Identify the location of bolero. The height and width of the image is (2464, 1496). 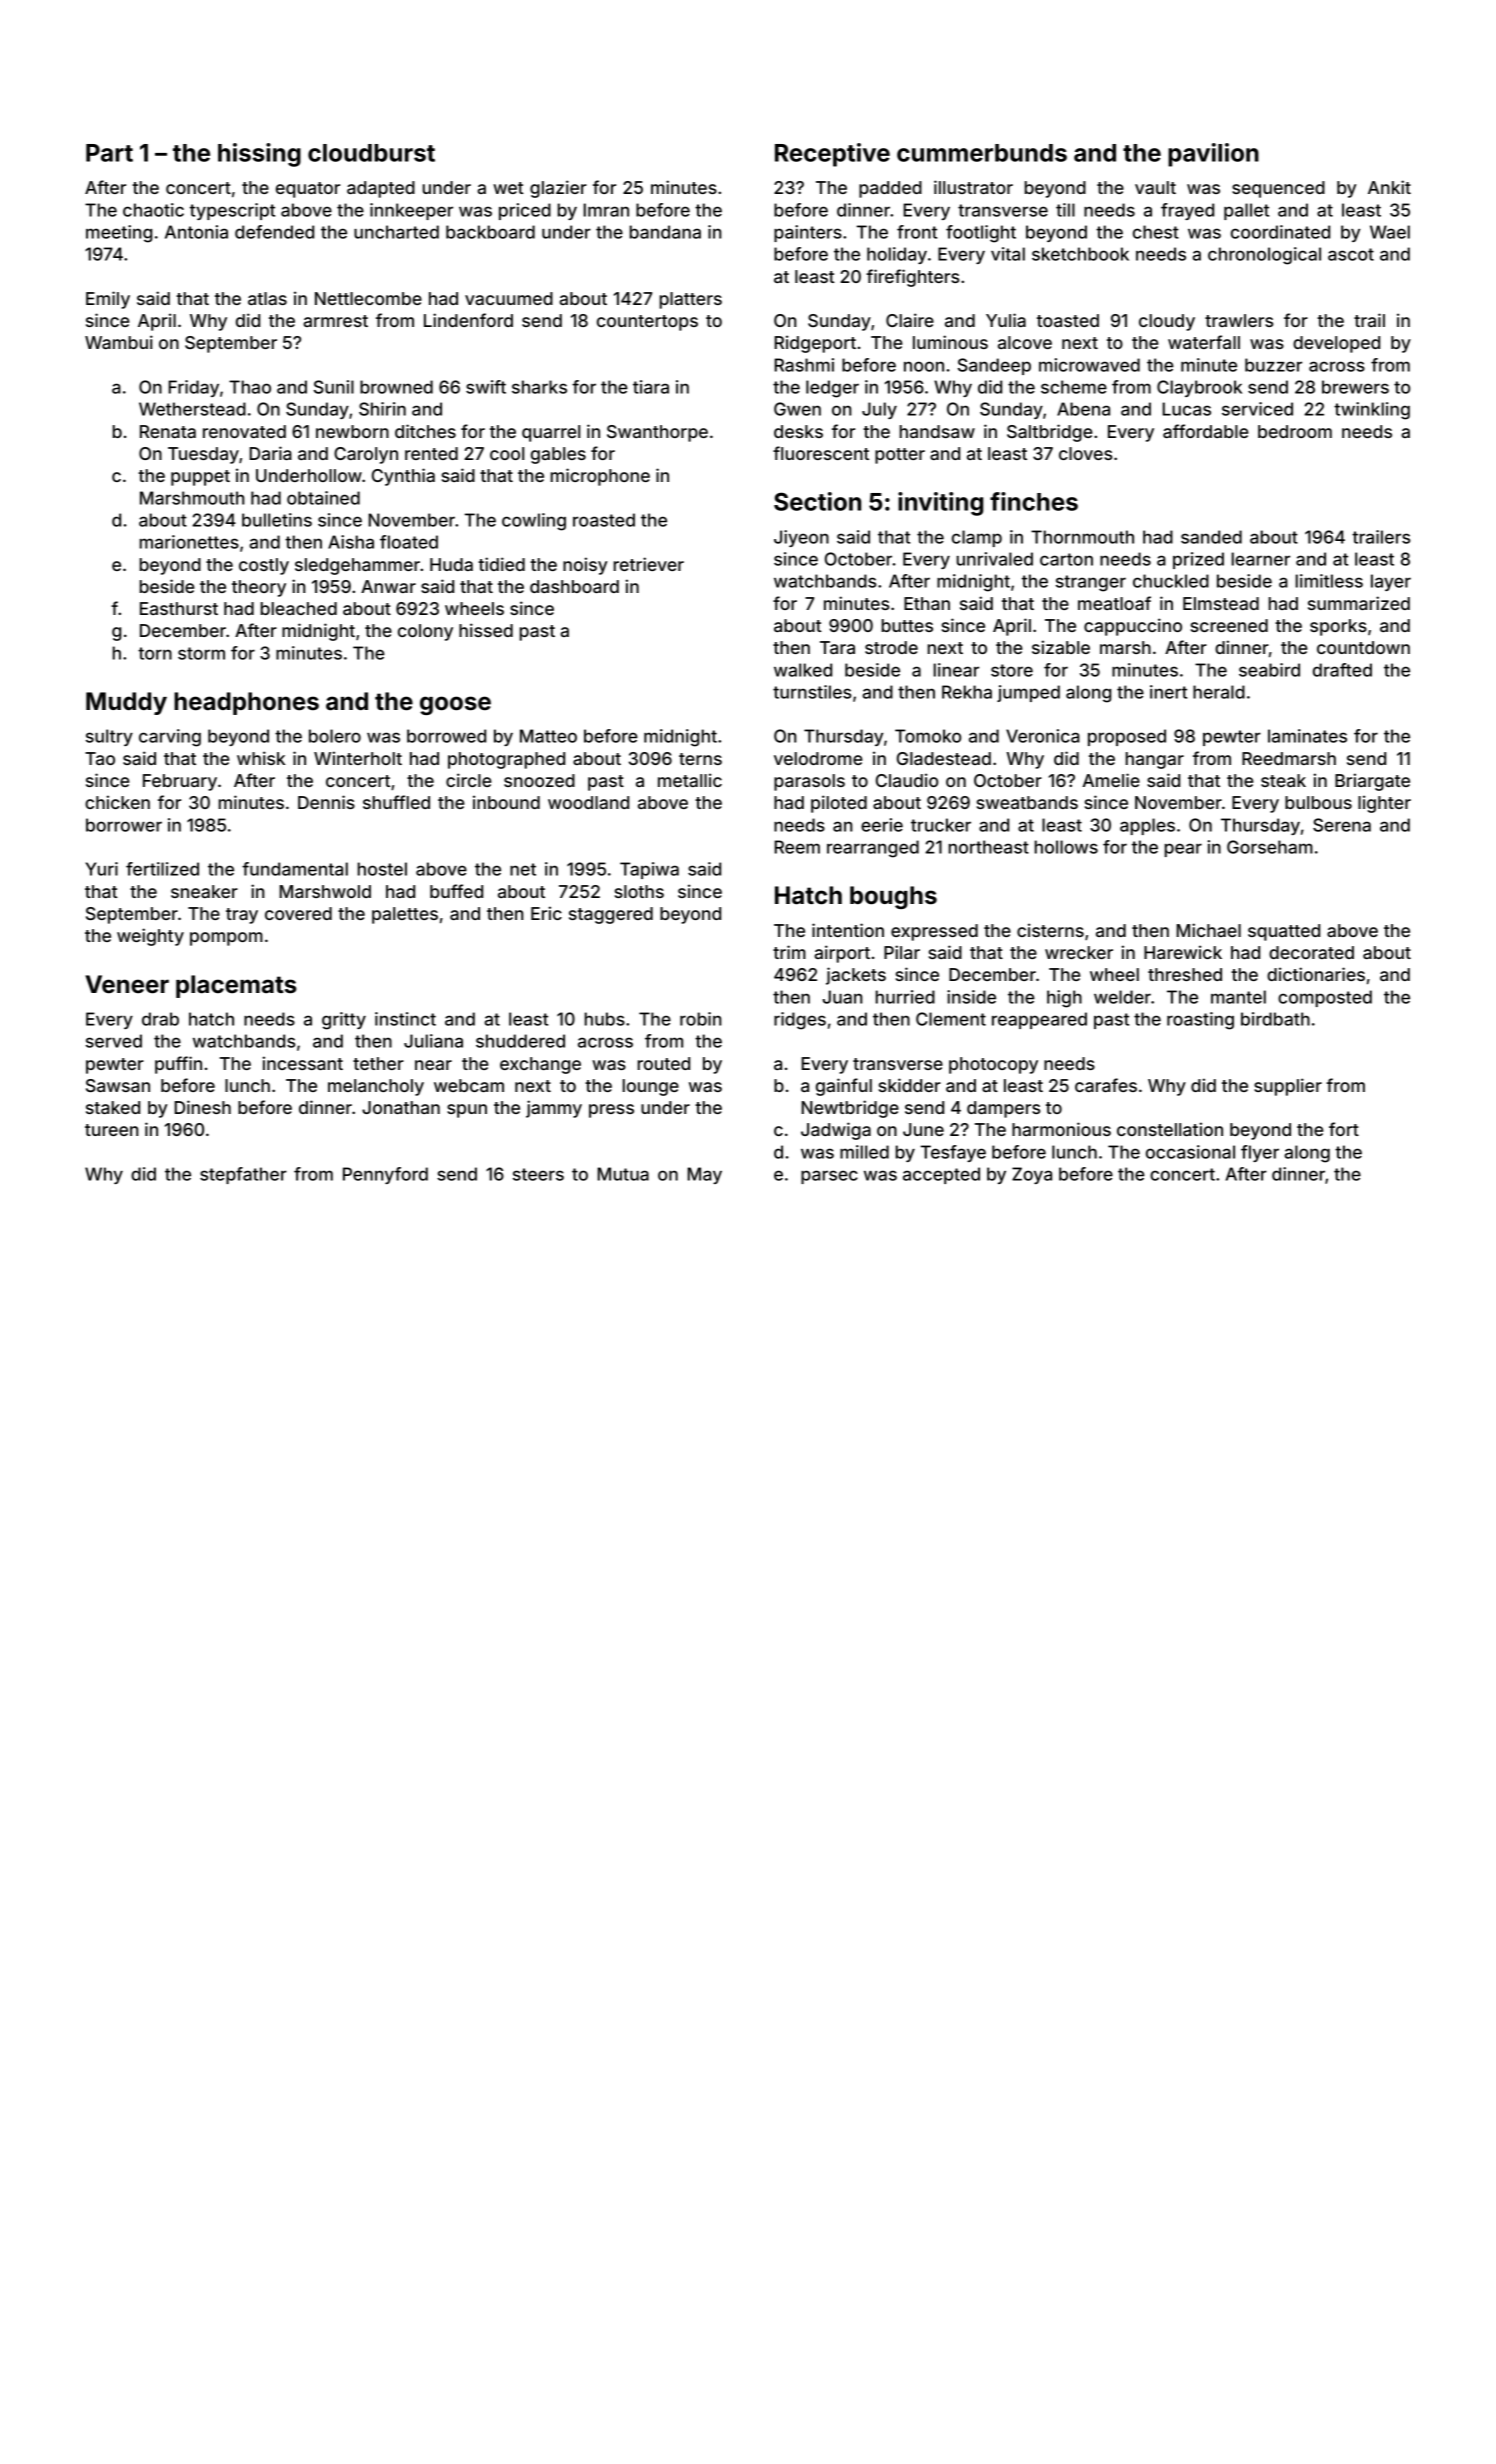
(335, 736).
